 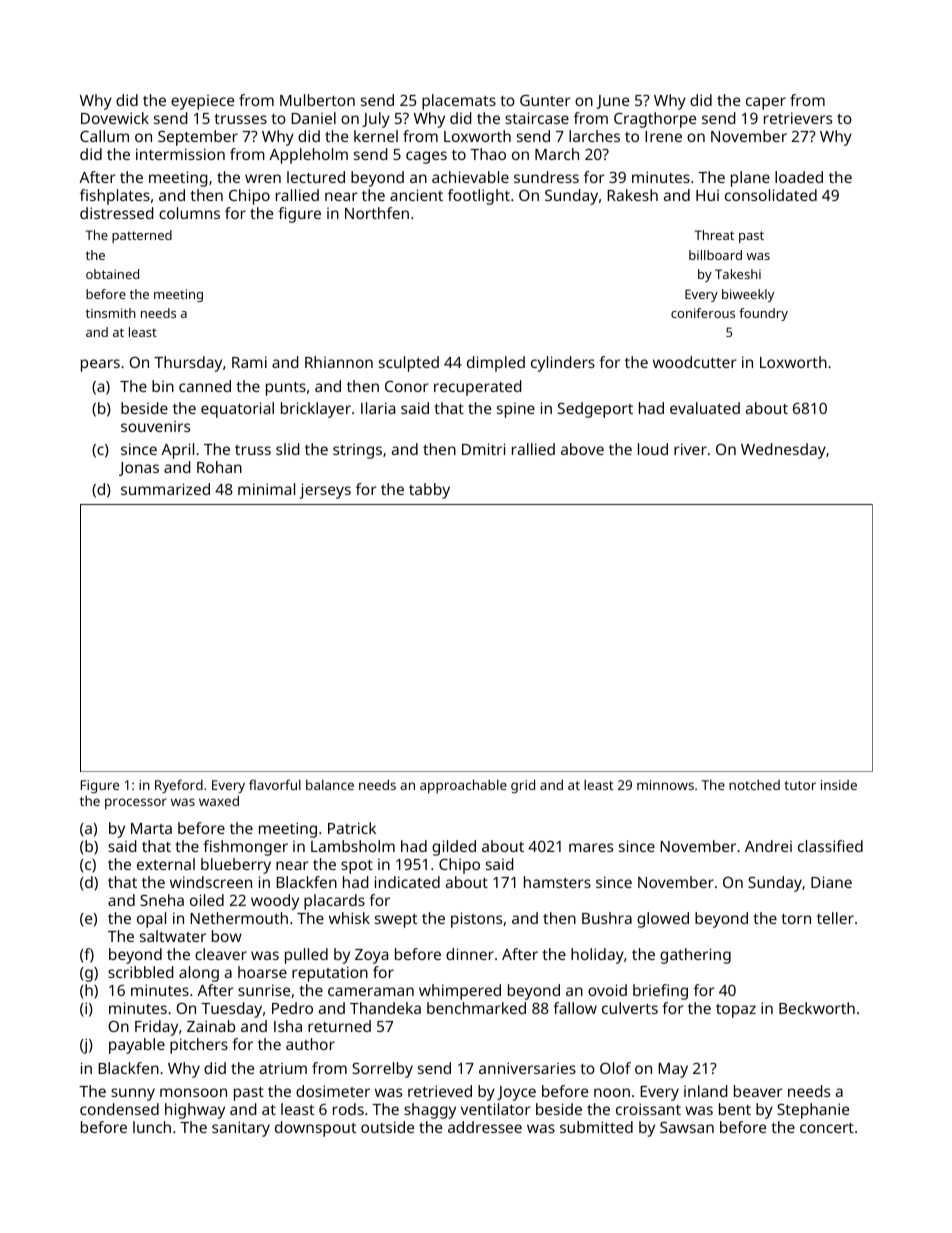 I want to click on evaluated, so click(x=705, y=408).
